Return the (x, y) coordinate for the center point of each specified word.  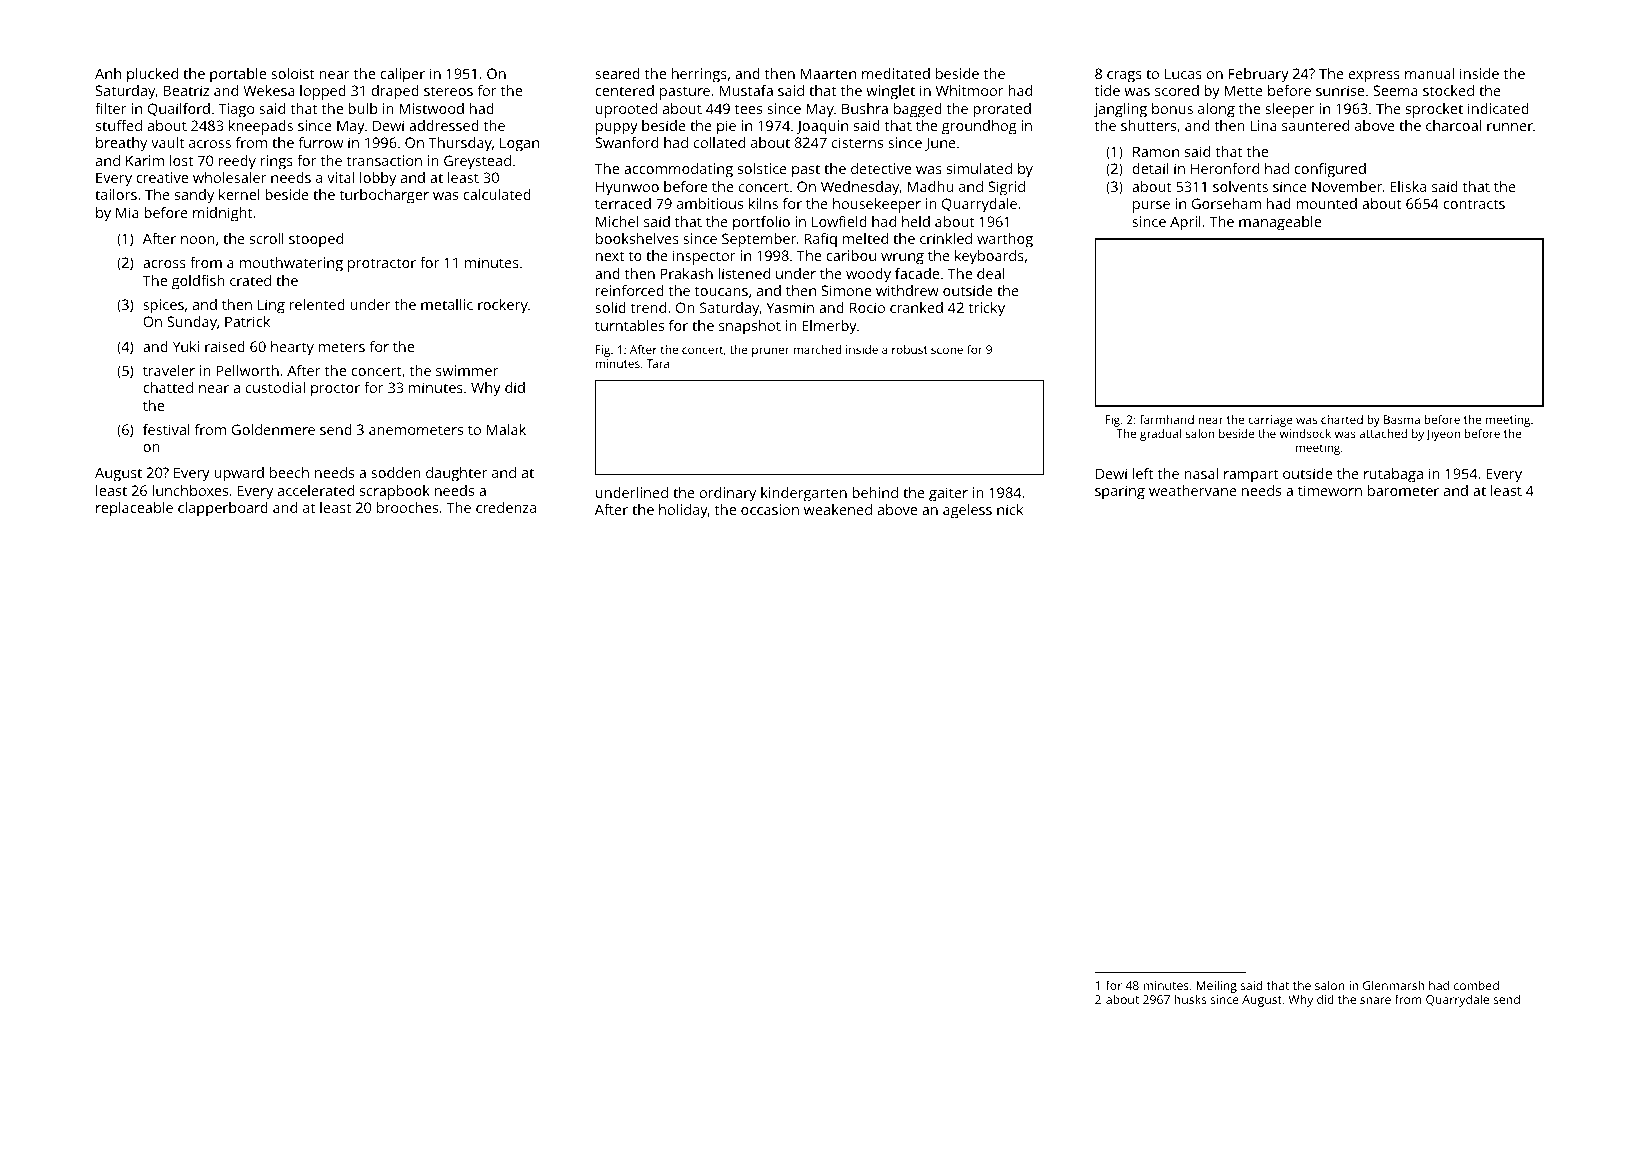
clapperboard (223, 509)
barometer (1403, 490)
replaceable (134, 509)
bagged (918, 110)
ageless (967, 511)
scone (947, 350)
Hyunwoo (627, 188)
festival (166, 429)
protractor (382, 265)
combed (1476, 985)
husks (1190, 999)
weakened (838, 509)
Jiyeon (1443, 435)
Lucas (1183, 73)
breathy (121, 144)
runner (1510, 127)
